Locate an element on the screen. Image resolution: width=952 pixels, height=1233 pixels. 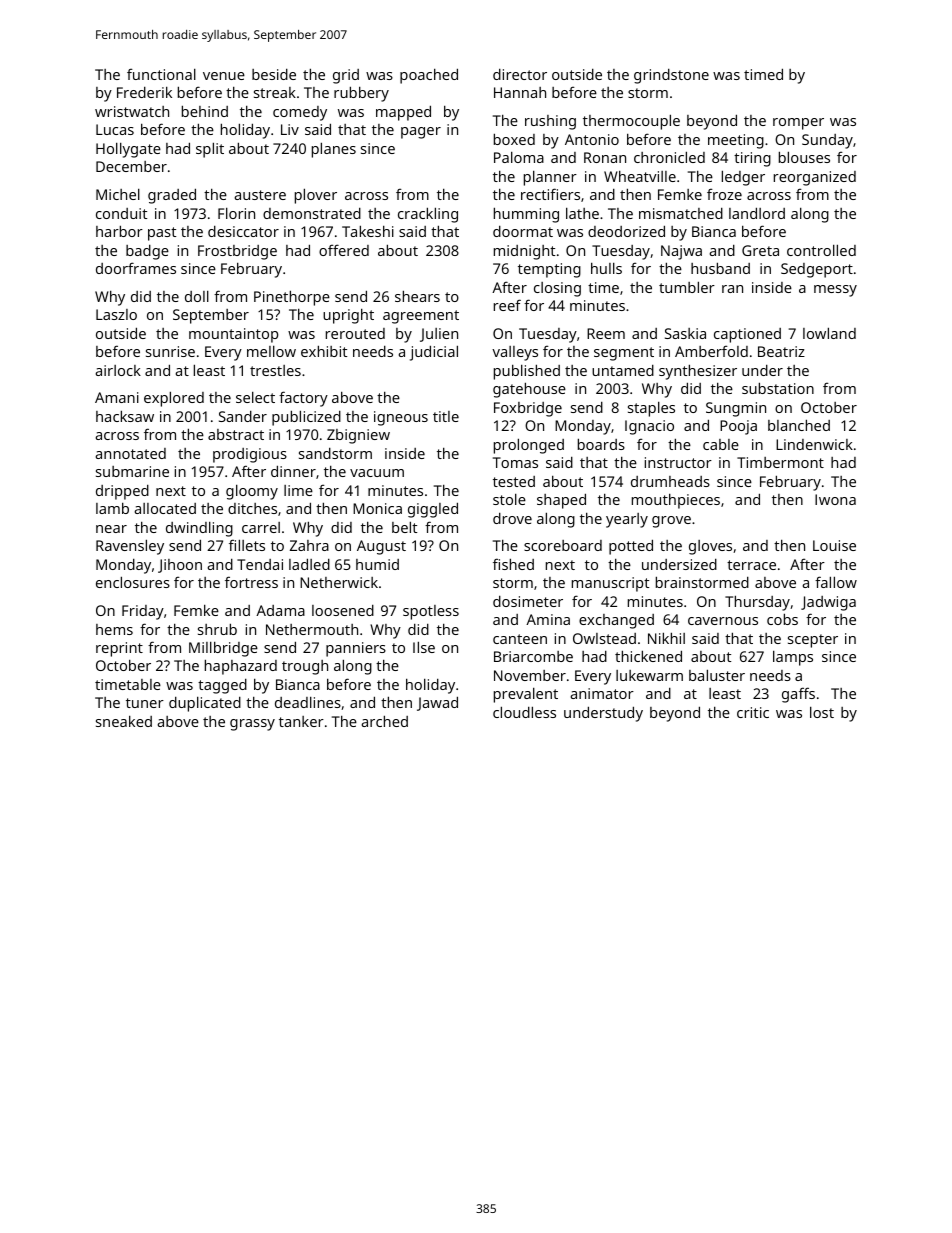
rubbery is located at coordinates (361, 94).
